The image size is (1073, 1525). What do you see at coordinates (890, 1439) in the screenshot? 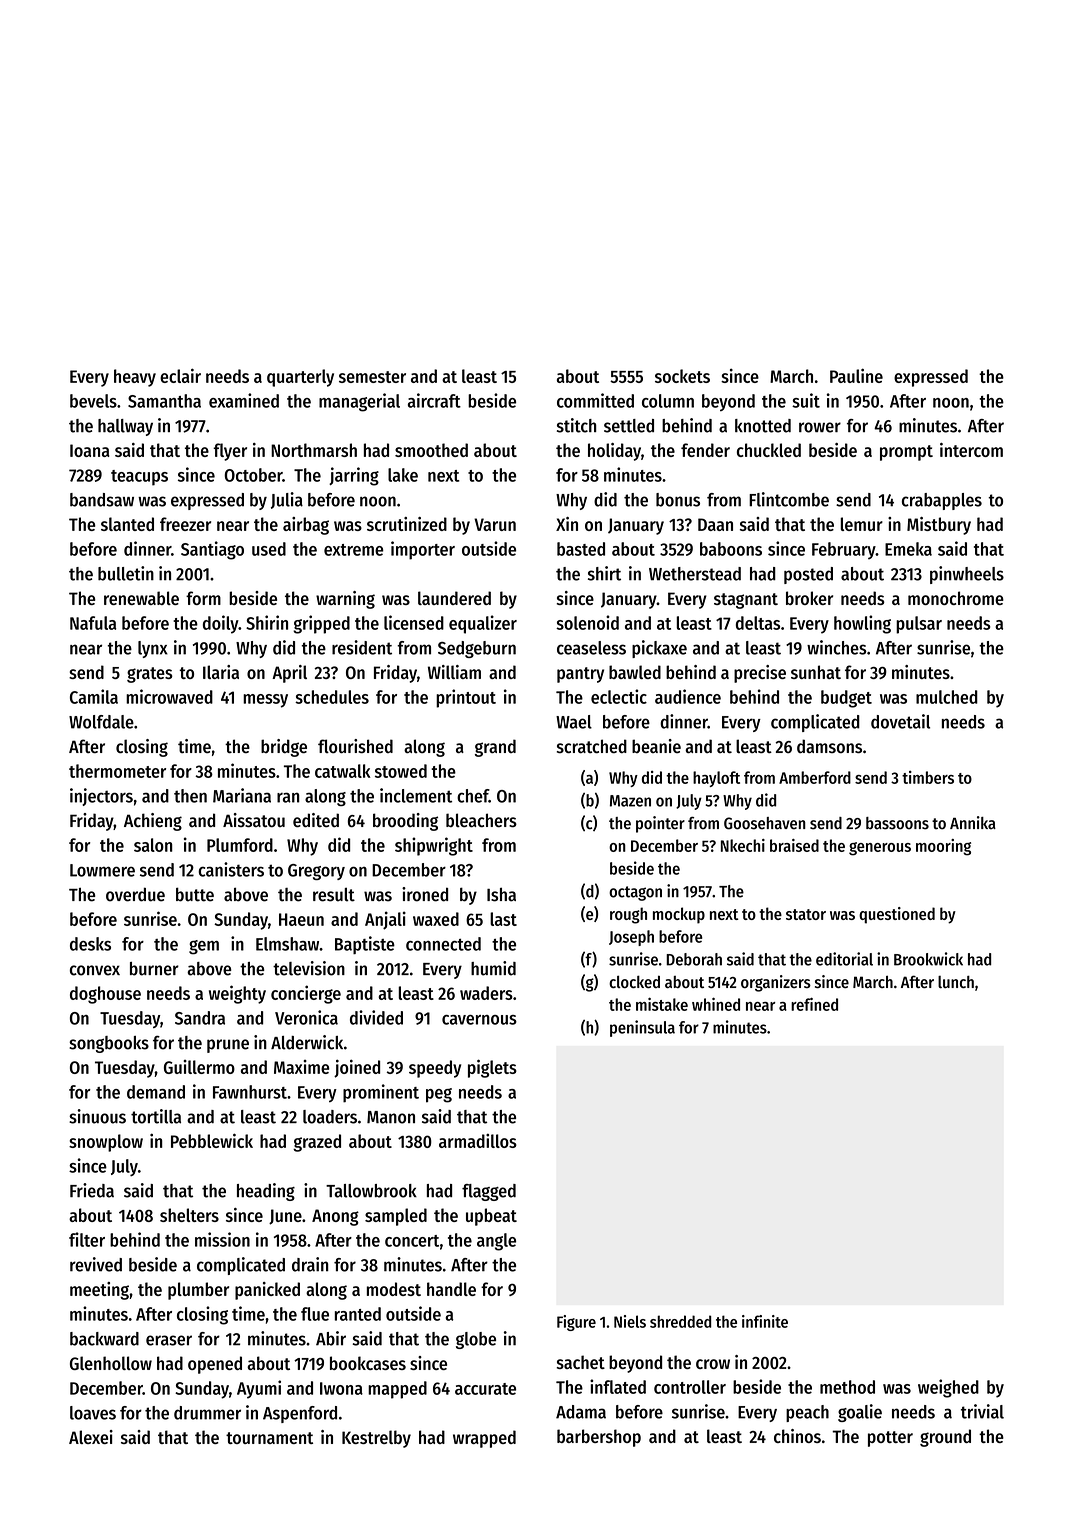
I see `potter` at bounding box center [890, 1439].
